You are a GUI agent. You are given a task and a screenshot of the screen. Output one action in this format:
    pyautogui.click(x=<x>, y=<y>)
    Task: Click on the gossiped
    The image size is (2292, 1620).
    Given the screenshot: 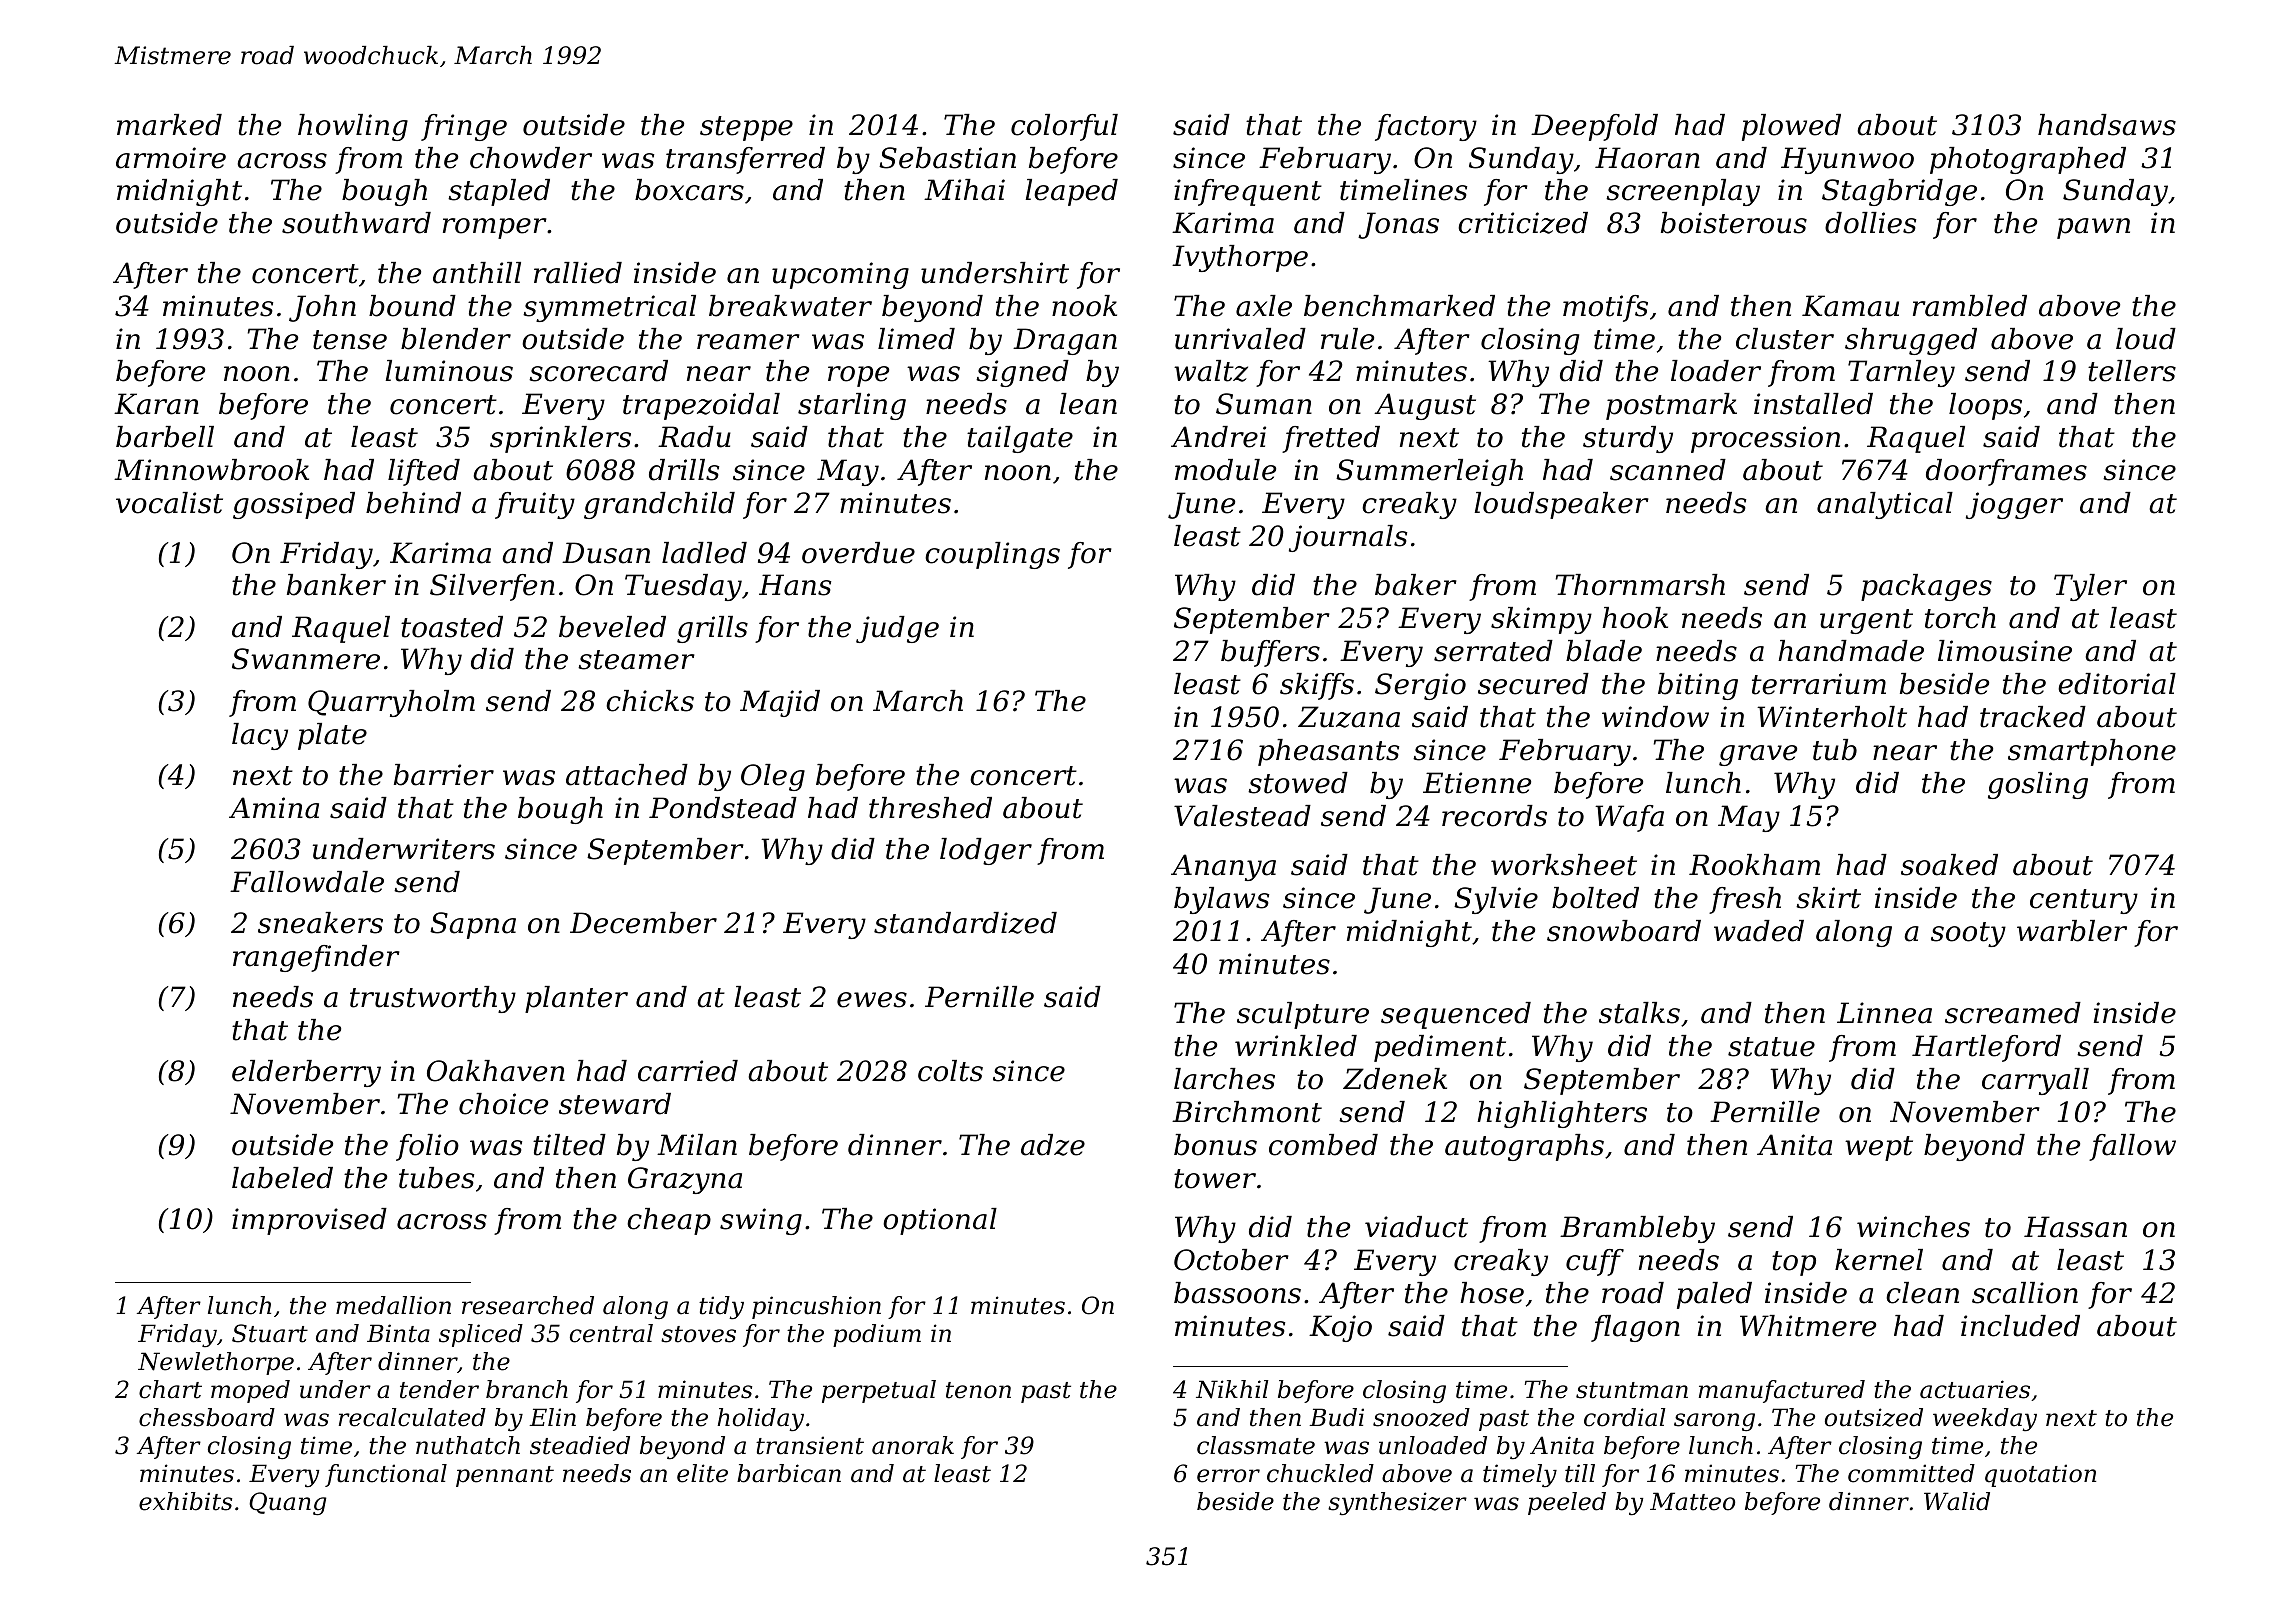 What is the action you would take?
    pyautogui.click(x=294, y=505)
